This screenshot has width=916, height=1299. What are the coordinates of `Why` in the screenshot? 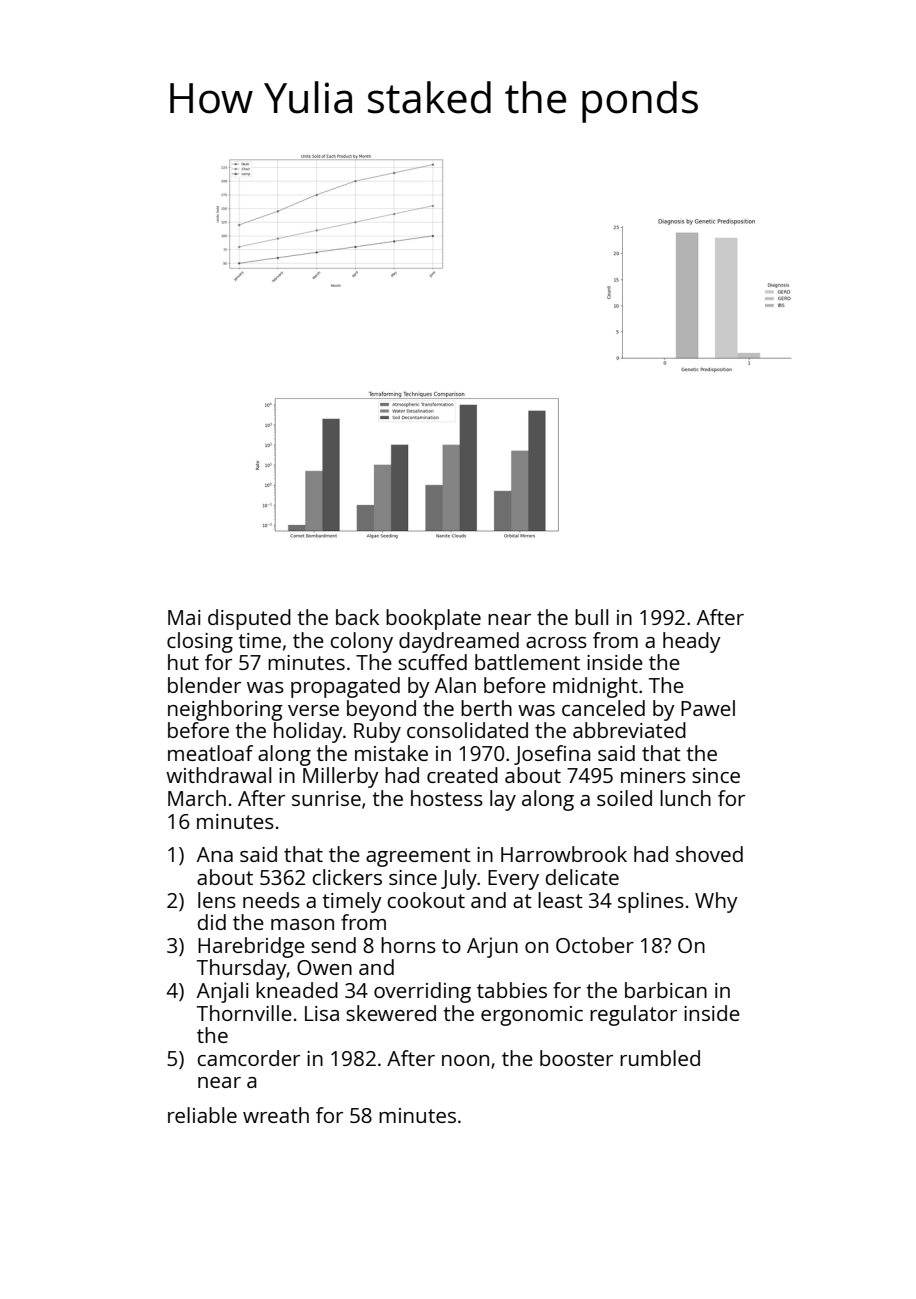 It's located at (716, 902).
